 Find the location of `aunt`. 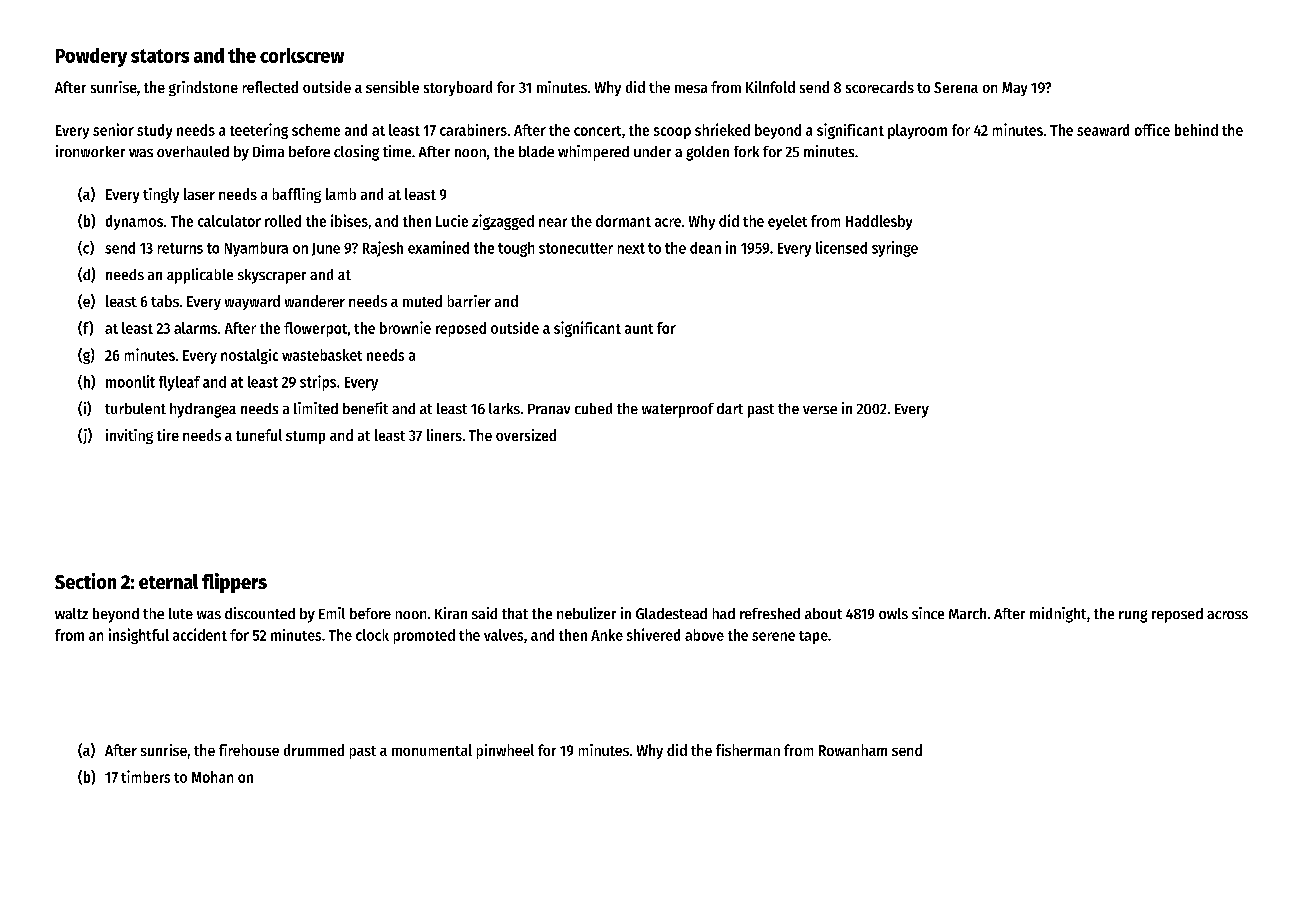

aunt is located at coordinates (639, 329).
